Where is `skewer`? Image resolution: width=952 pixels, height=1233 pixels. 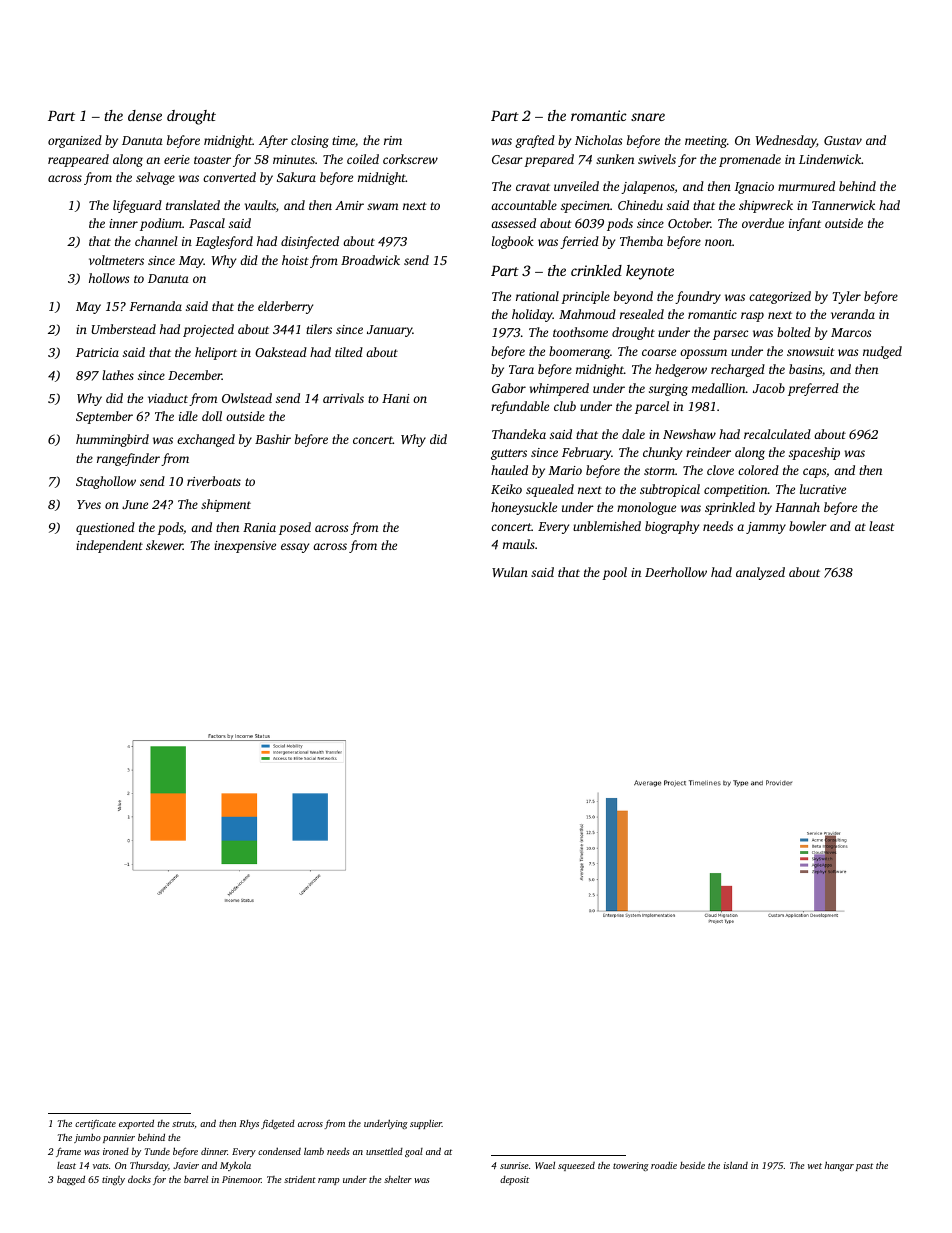
skewer is located at coordinates (164, 545).
